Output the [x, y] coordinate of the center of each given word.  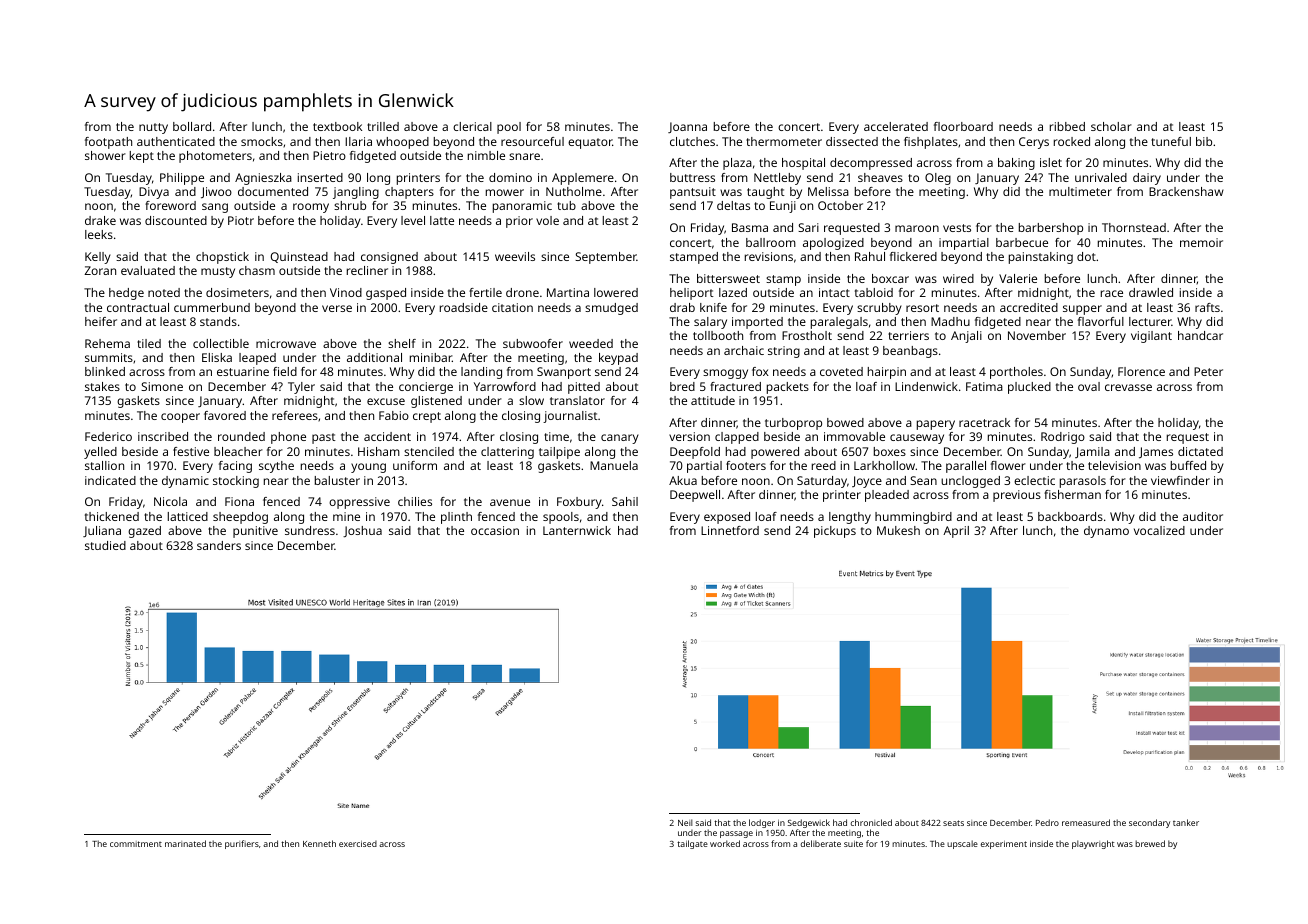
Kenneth [319, 843]
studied [105, 545]
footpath [108, 143]
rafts [1207, 307]
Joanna [687, 127]
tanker [1186, 822]
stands [218, 321]
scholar [1111, 126]
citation [512, 307]
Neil [685, 822]
